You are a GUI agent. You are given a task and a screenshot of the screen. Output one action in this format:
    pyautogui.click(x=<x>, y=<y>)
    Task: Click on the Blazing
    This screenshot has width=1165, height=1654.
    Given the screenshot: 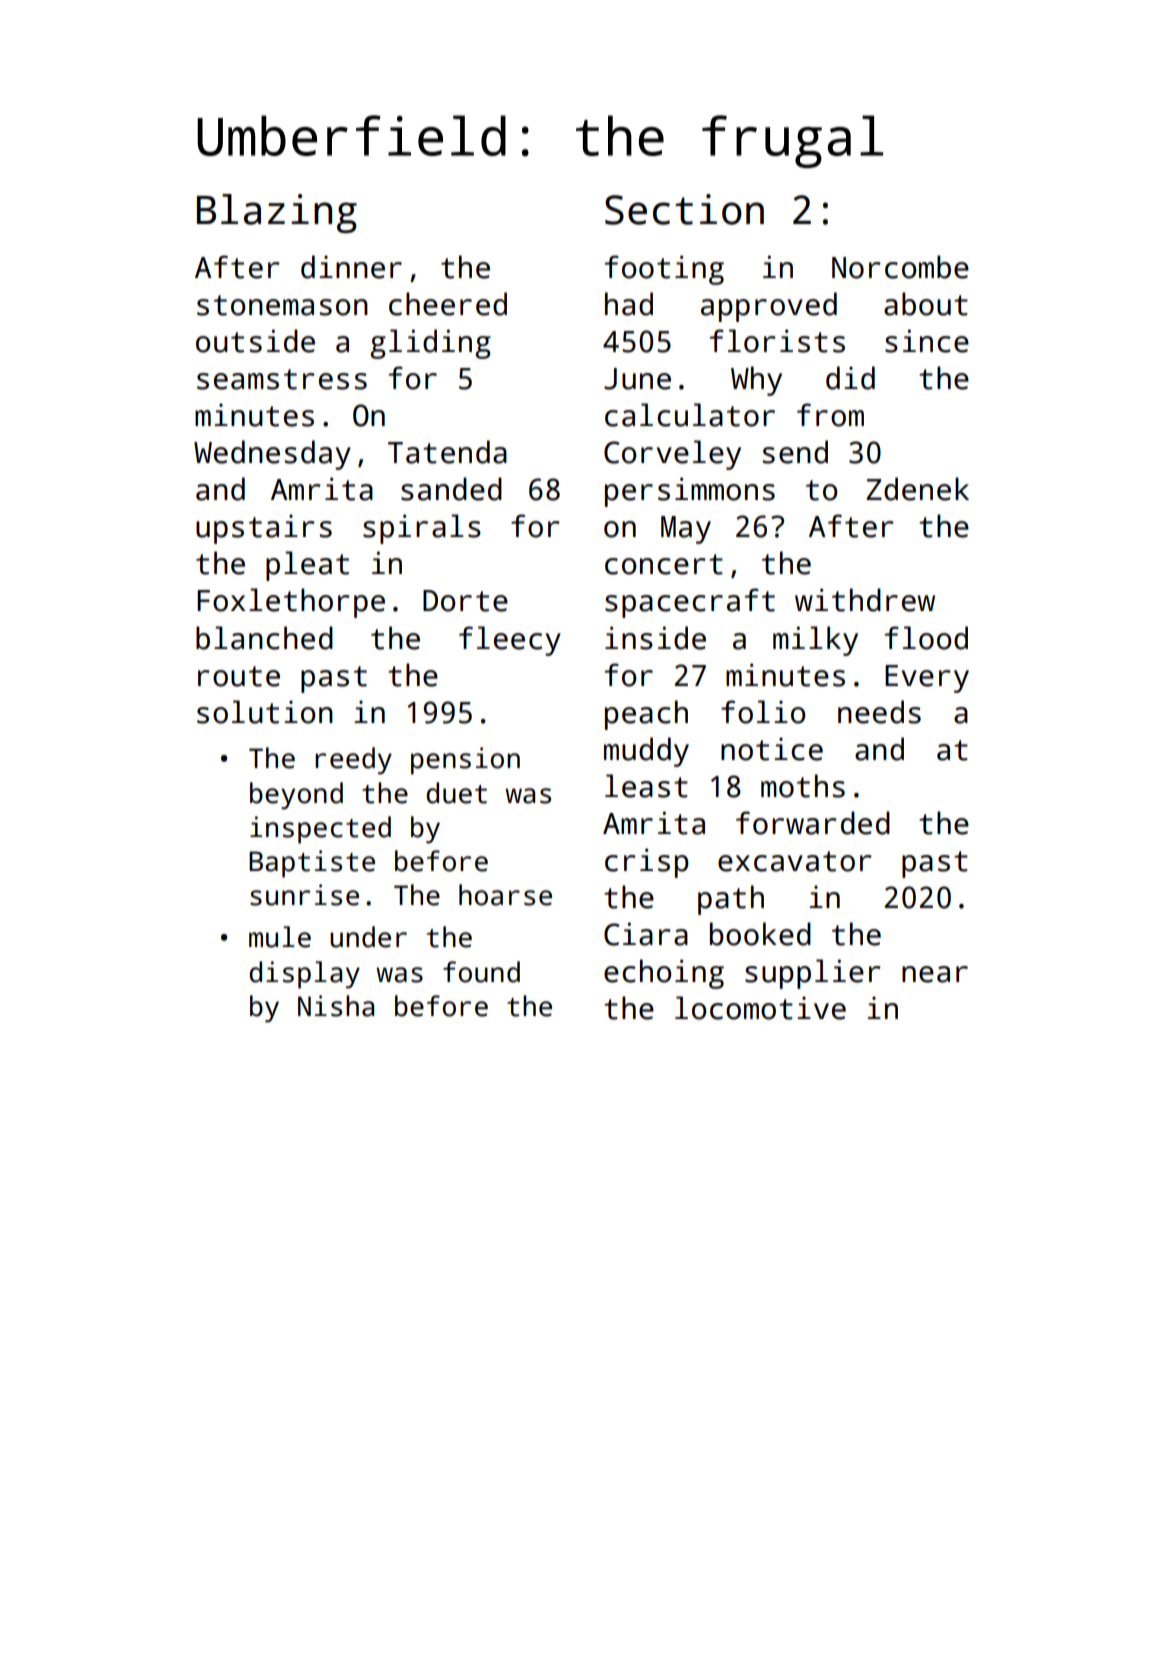 What is the action you would take?
    pyautogui.click(x=277, y=213)
